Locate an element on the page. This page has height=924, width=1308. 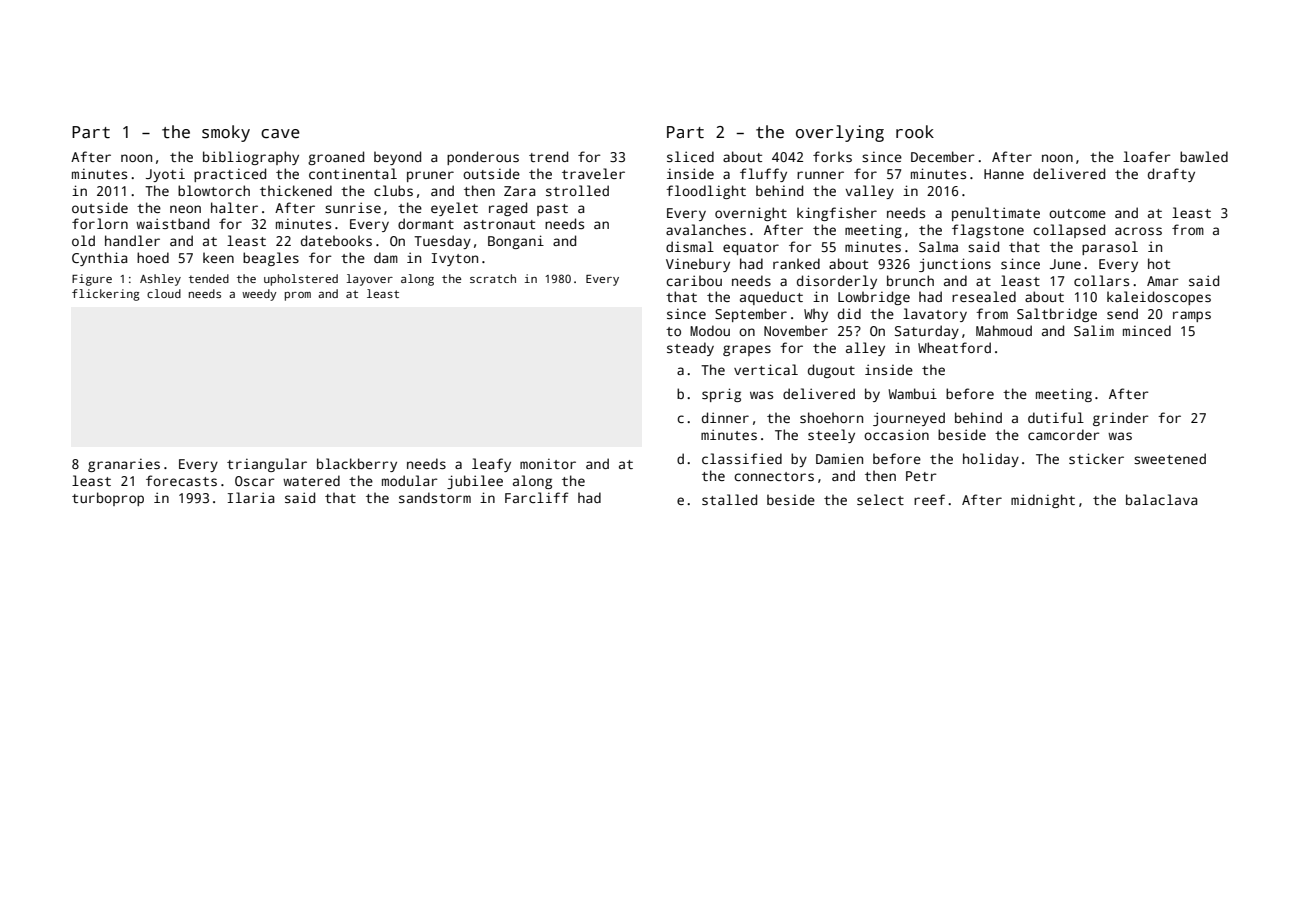
monitor is located at coordinates (548, 463).
